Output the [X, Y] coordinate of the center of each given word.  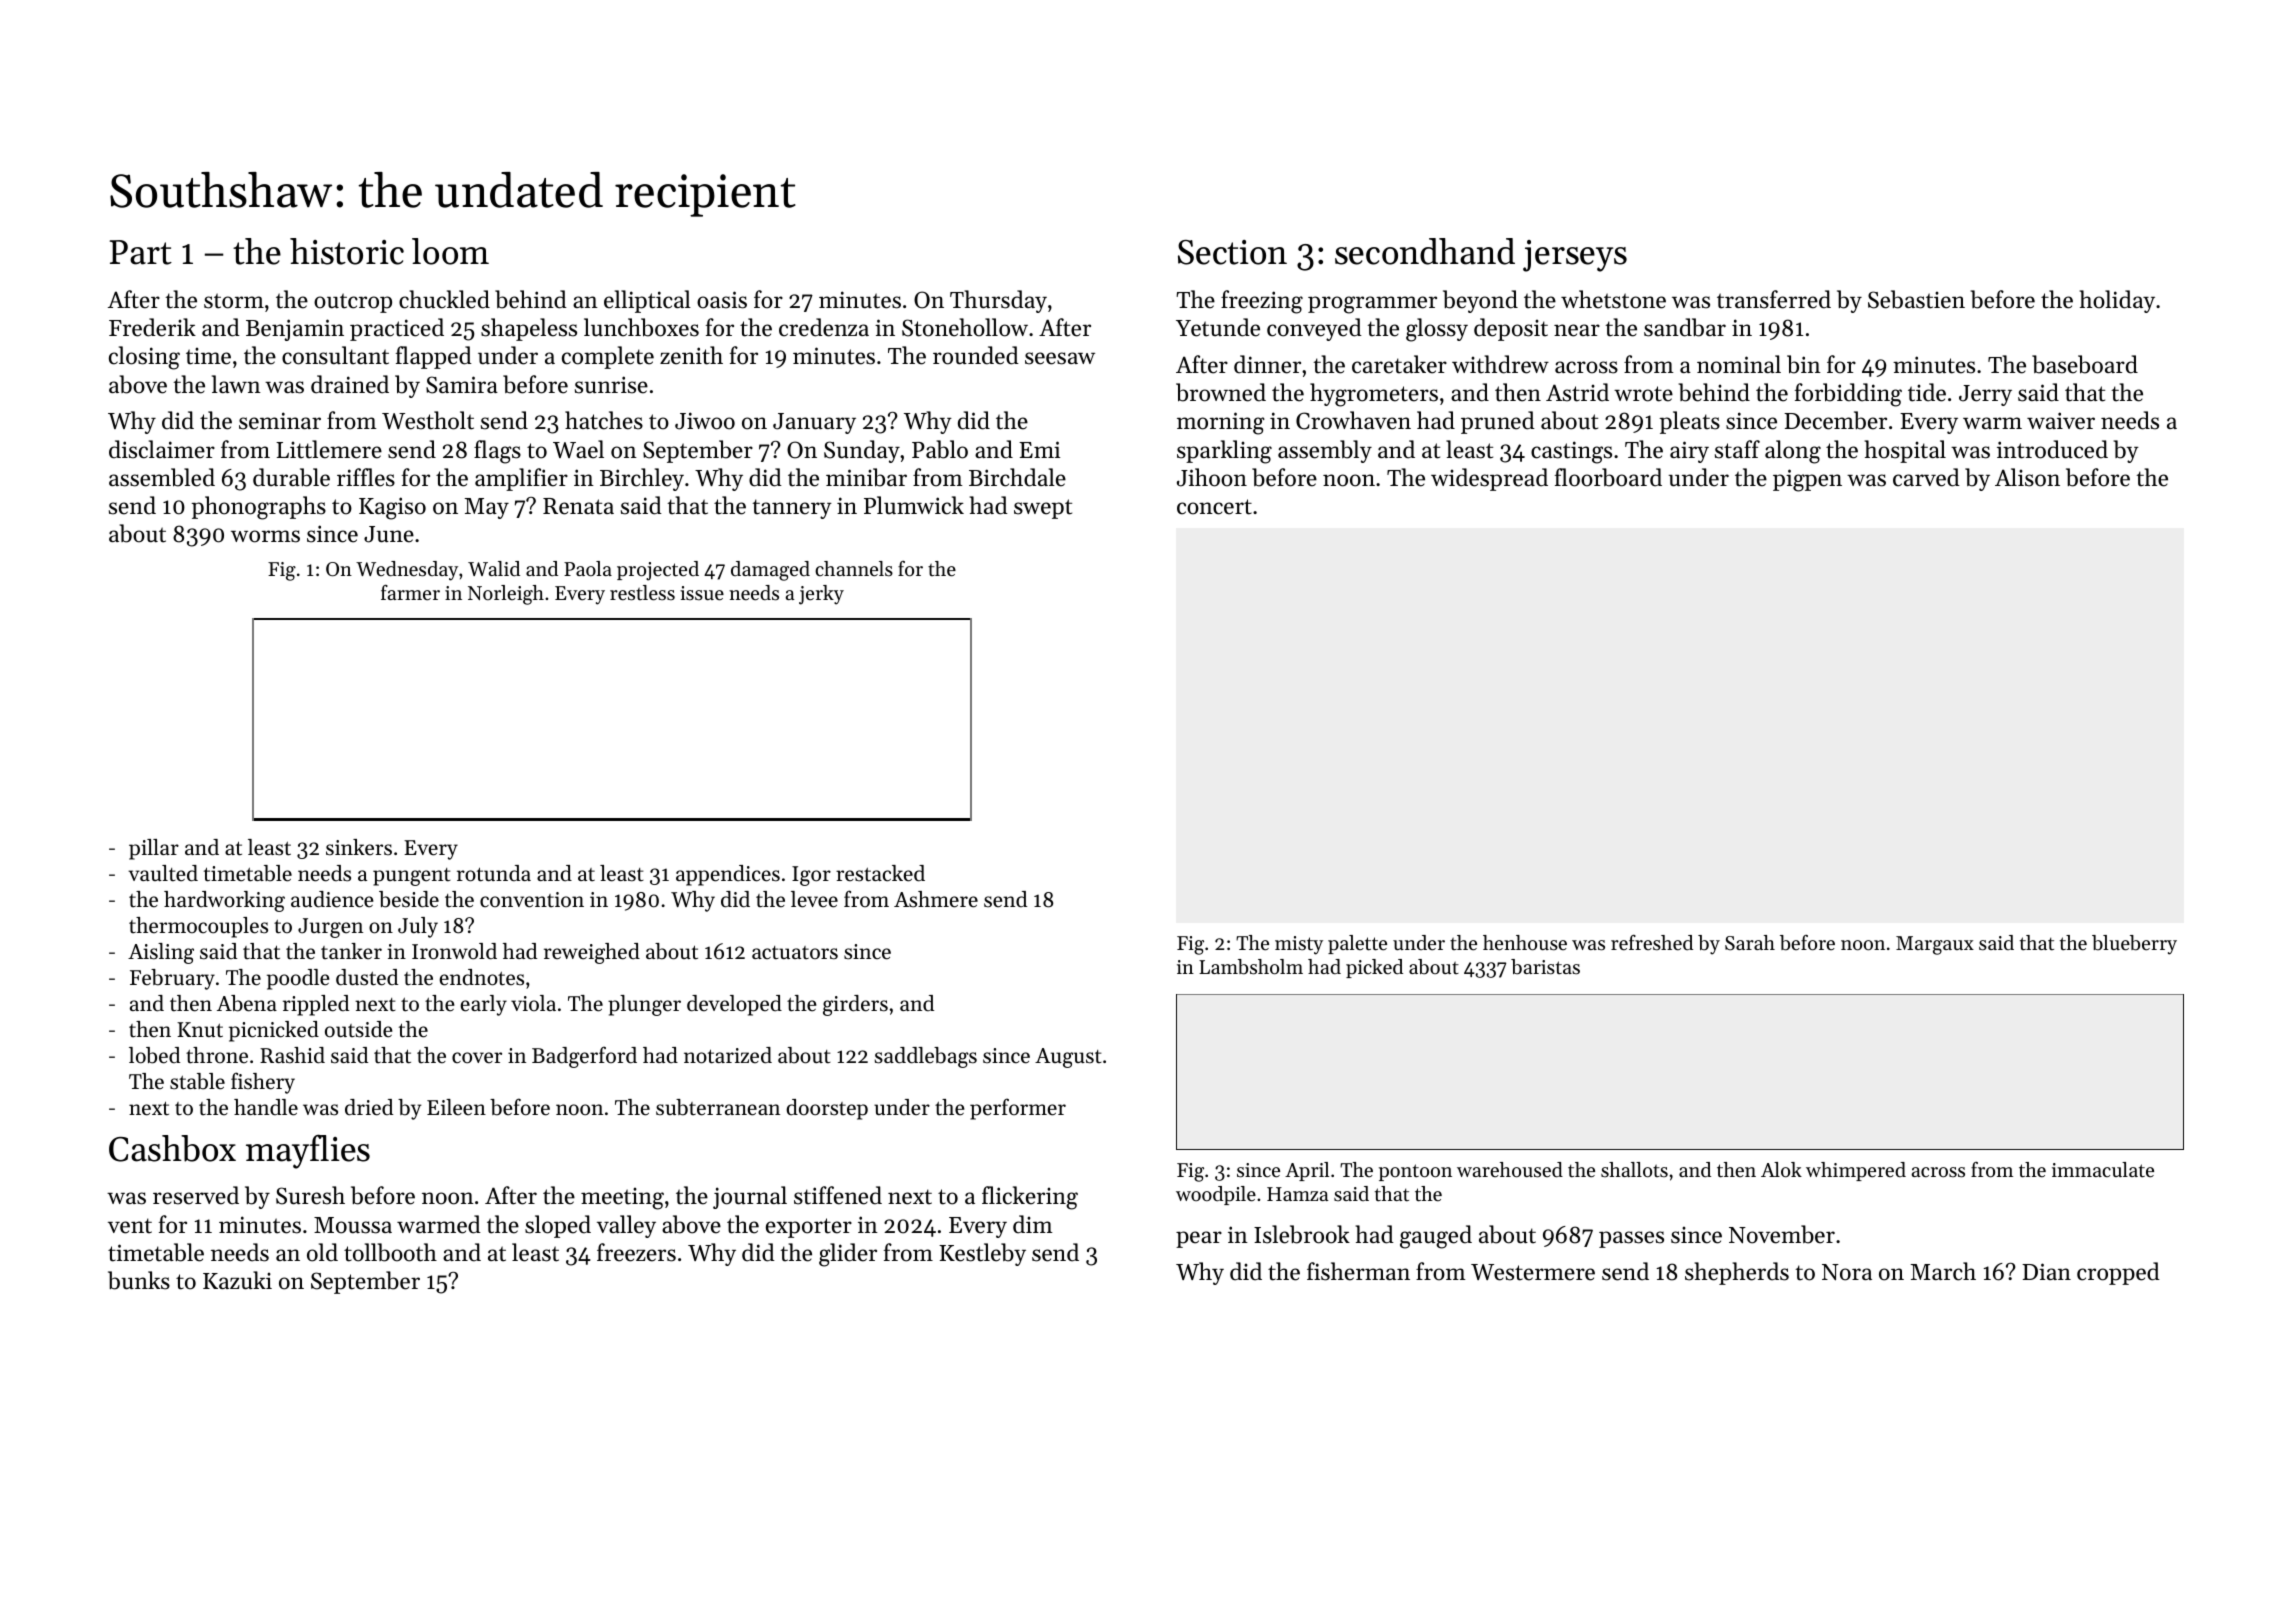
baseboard [2085, 364]
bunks [139, 1280]
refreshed [1652, 943]
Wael [578, 449]
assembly [1325, 451]
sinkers [359, 847]
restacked [880, 873]
